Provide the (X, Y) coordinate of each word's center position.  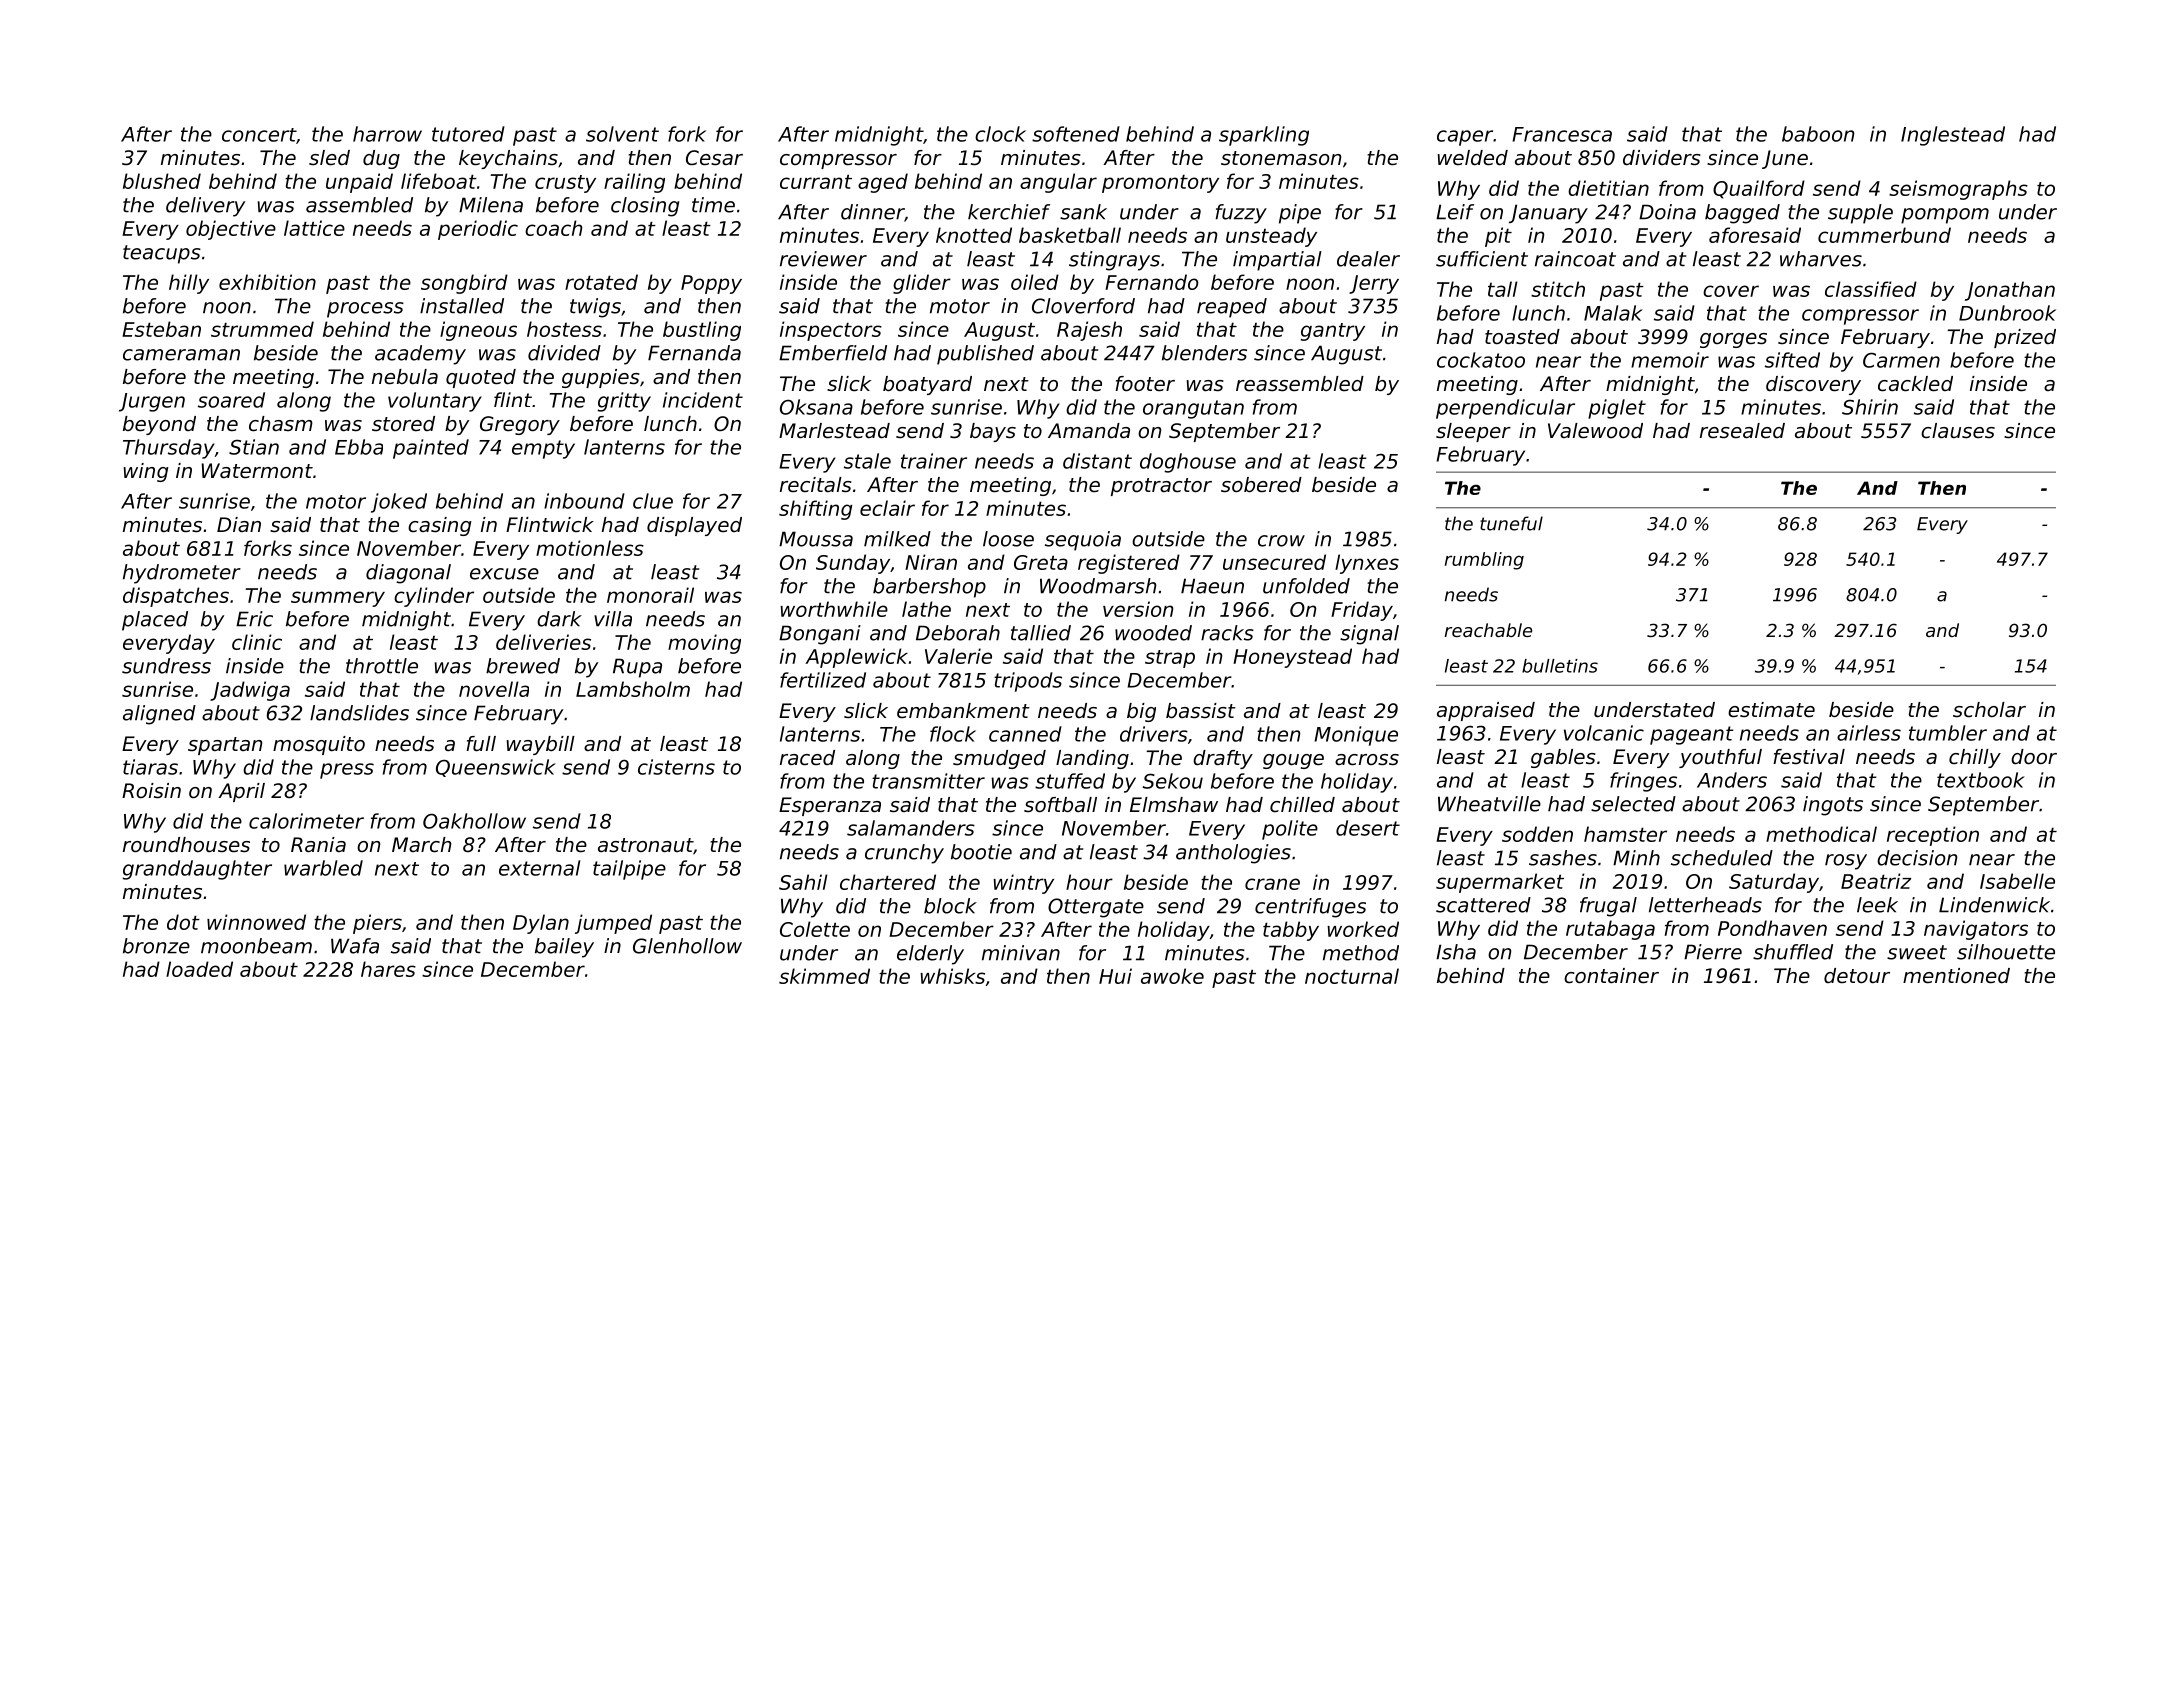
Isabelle (2017, 881)
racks (1227, 633)
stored (403, 424)
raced (807, 758)
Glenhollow (687, 946)
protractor (1161, 487)
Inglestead (1953, 136)
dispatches (176, 597)
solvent (622, 134)
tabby (1291, 931)
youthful (1720, 758)
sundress (166, 666)
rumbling (1484, 561)
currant (816, 181)
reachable (1488, 630)
